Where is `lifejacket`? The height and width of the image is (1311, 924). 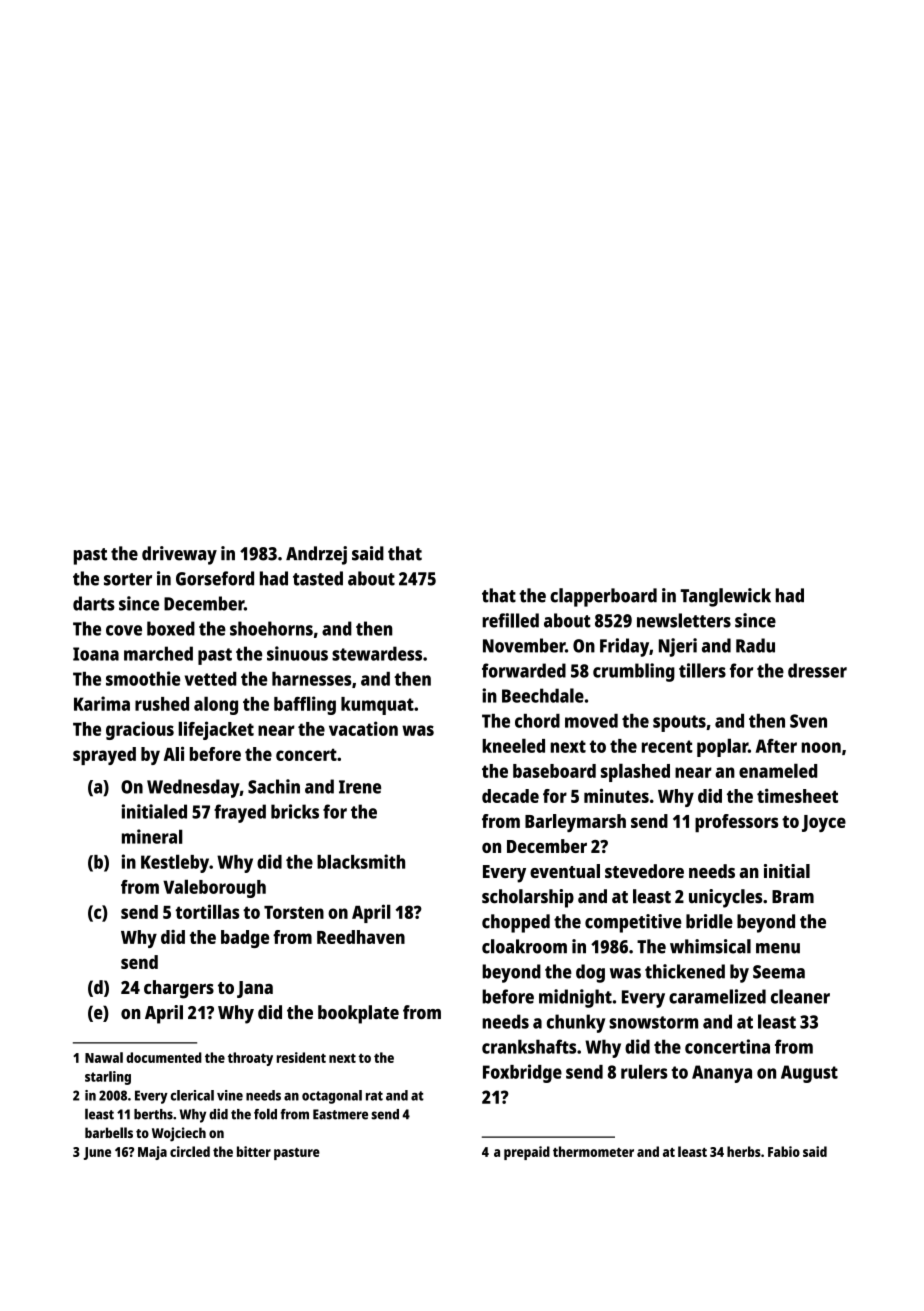
lifejacket is located at coordinates (216, 730).
